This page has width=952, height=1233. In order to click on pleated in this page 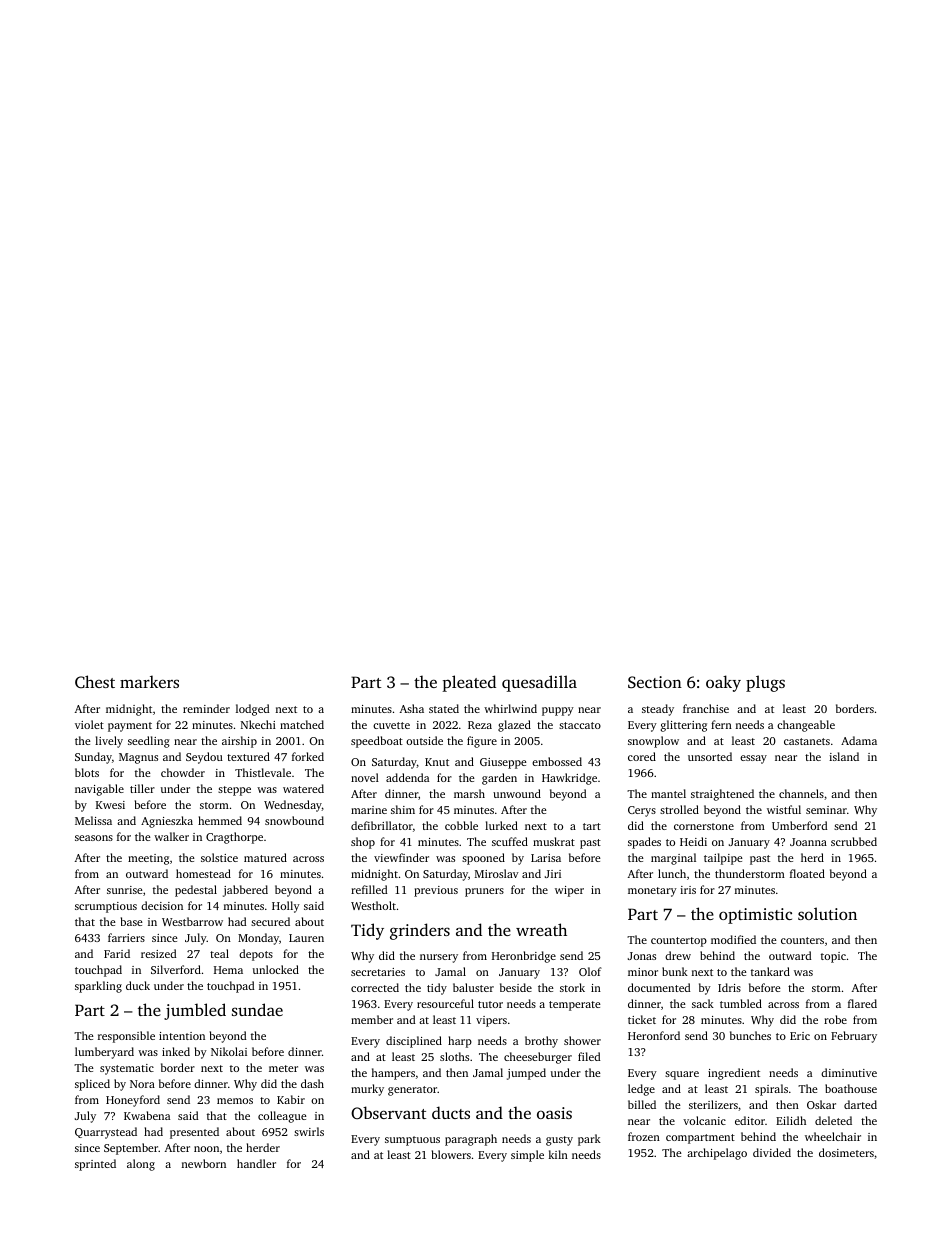, I will do `click(469, 683)`.
